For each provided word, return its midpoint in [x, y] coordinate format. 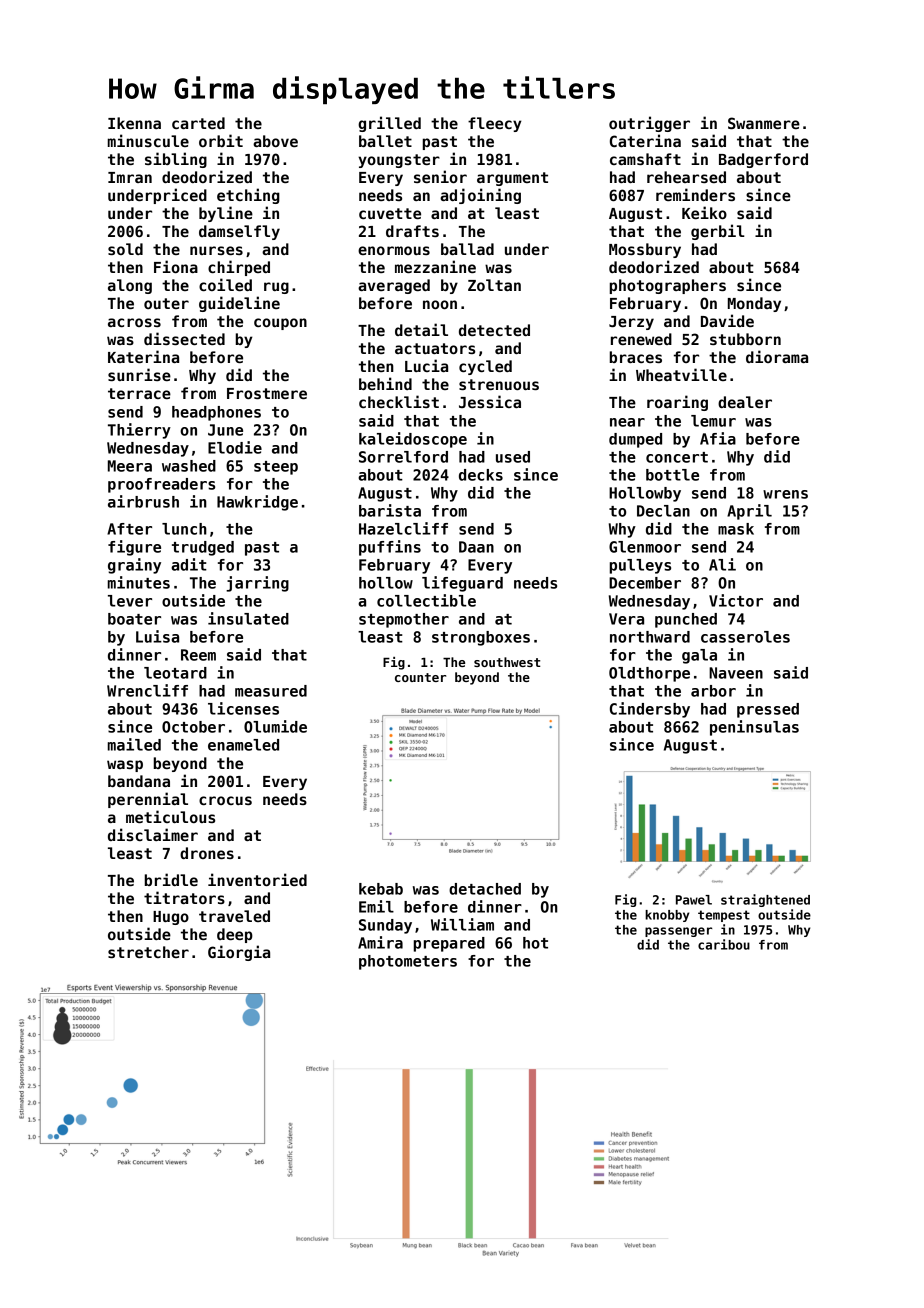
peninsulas [754, 728]
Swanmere [764, 123]
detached [485, 889]
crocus [225, 800]
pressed [768, 710]
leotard [175, 673]
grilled [389, 124]
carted [198, 123]
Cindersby [650, 710]
